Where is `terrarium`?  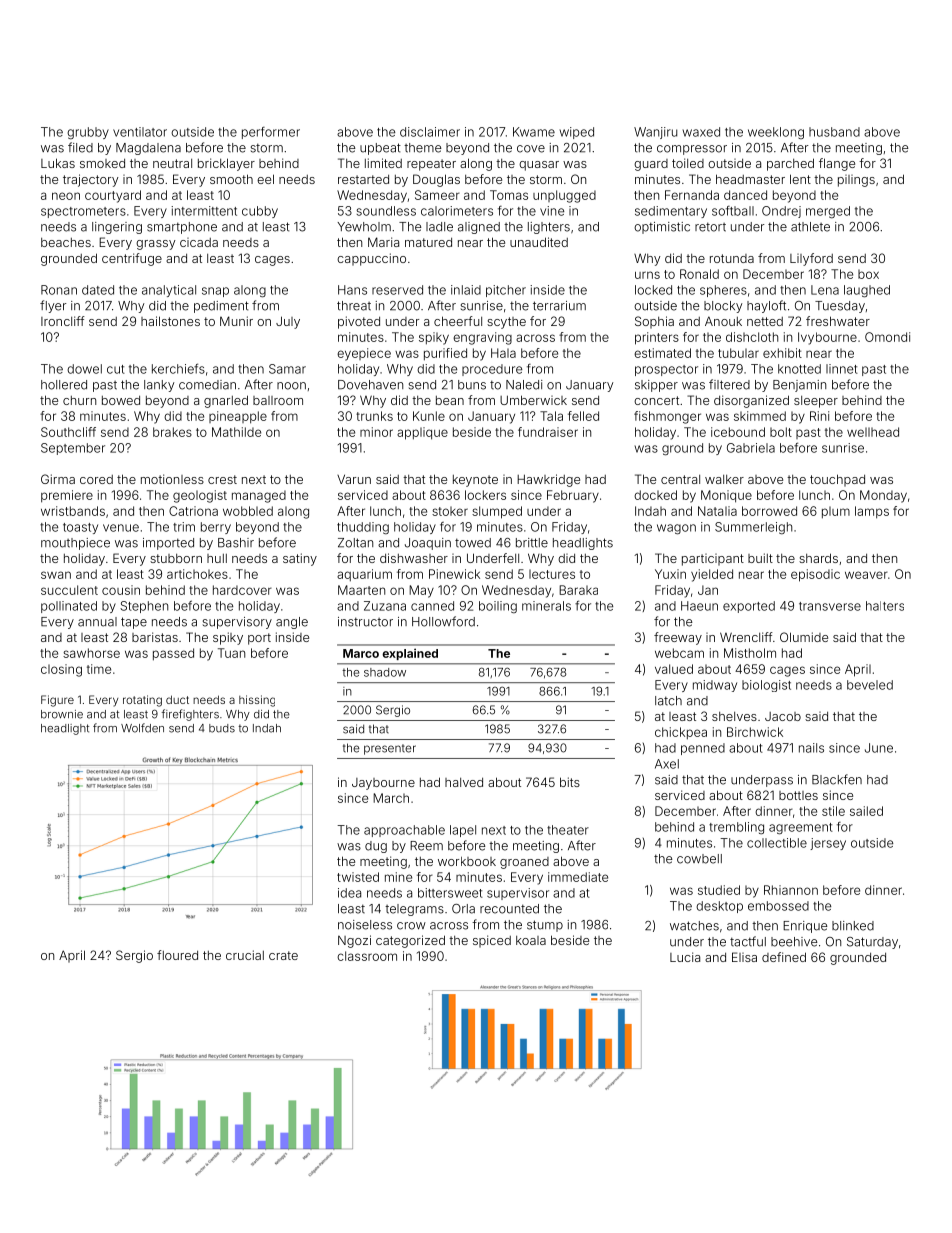
terrarium is located at coordinates (559, 306).
